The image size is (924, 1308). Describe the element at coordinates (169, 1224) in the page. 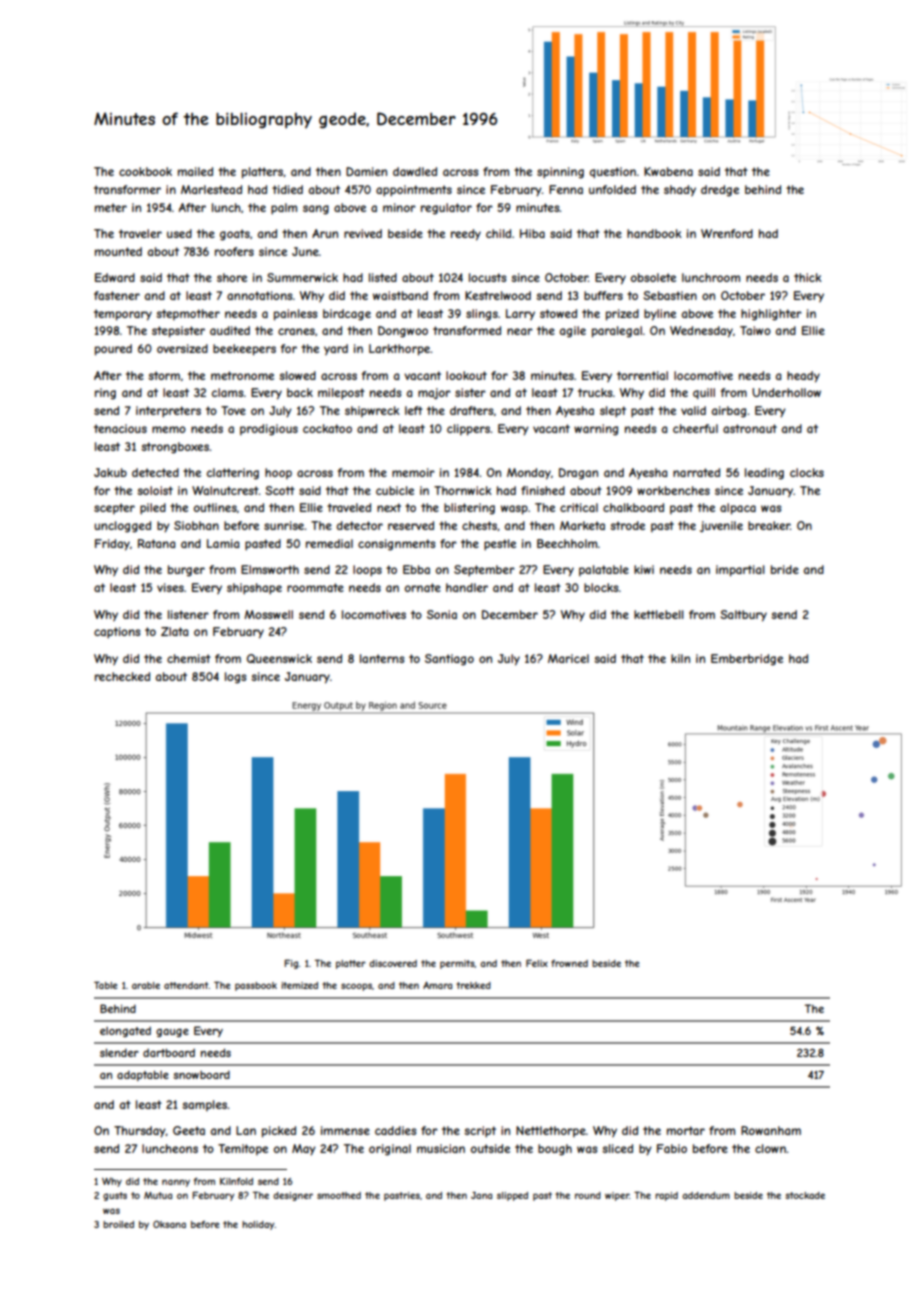

I see `Oksana` at that location.
